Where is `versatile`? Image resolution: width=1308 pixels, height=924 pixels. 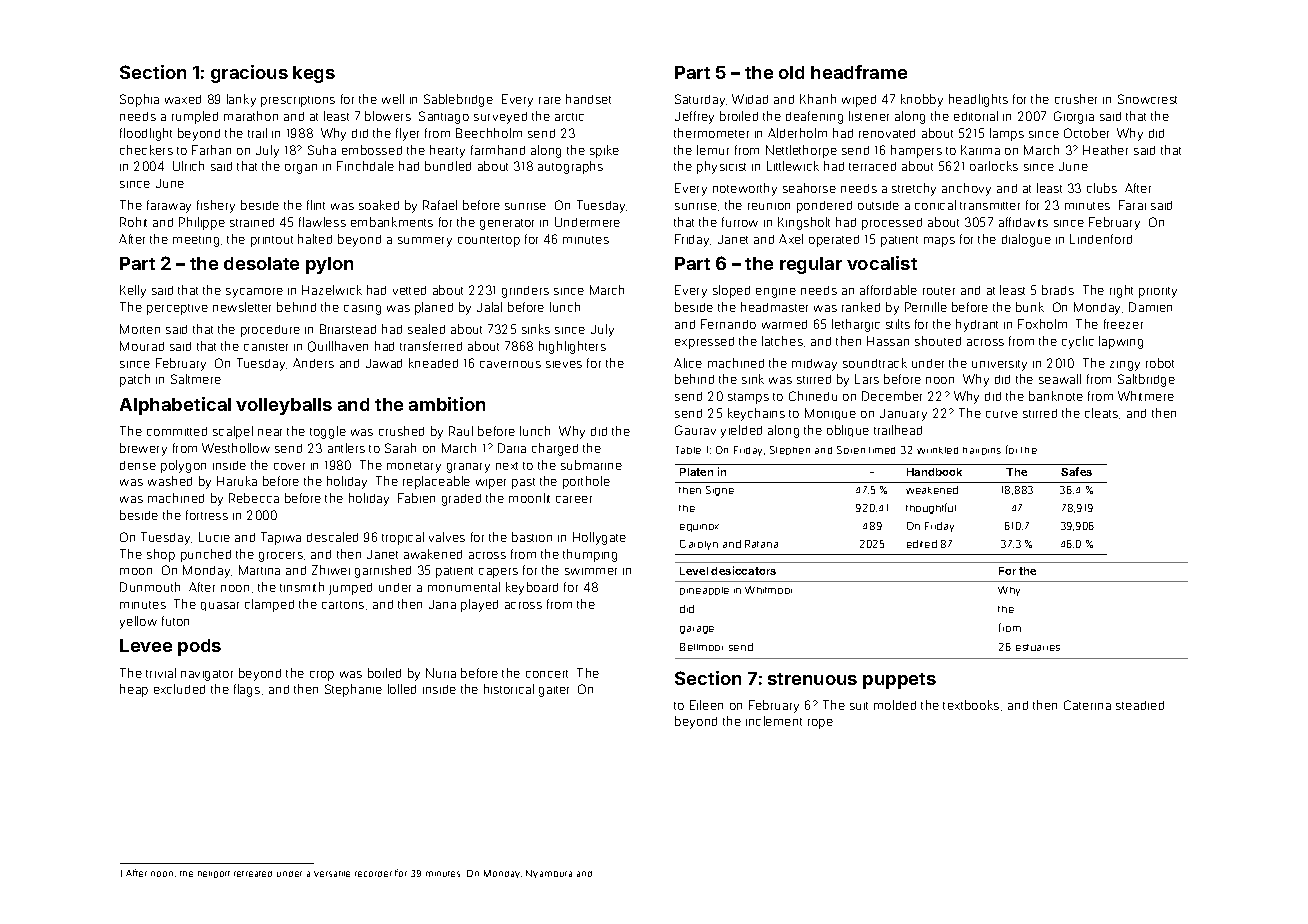
versatile is located at coordinates (332, 874).
